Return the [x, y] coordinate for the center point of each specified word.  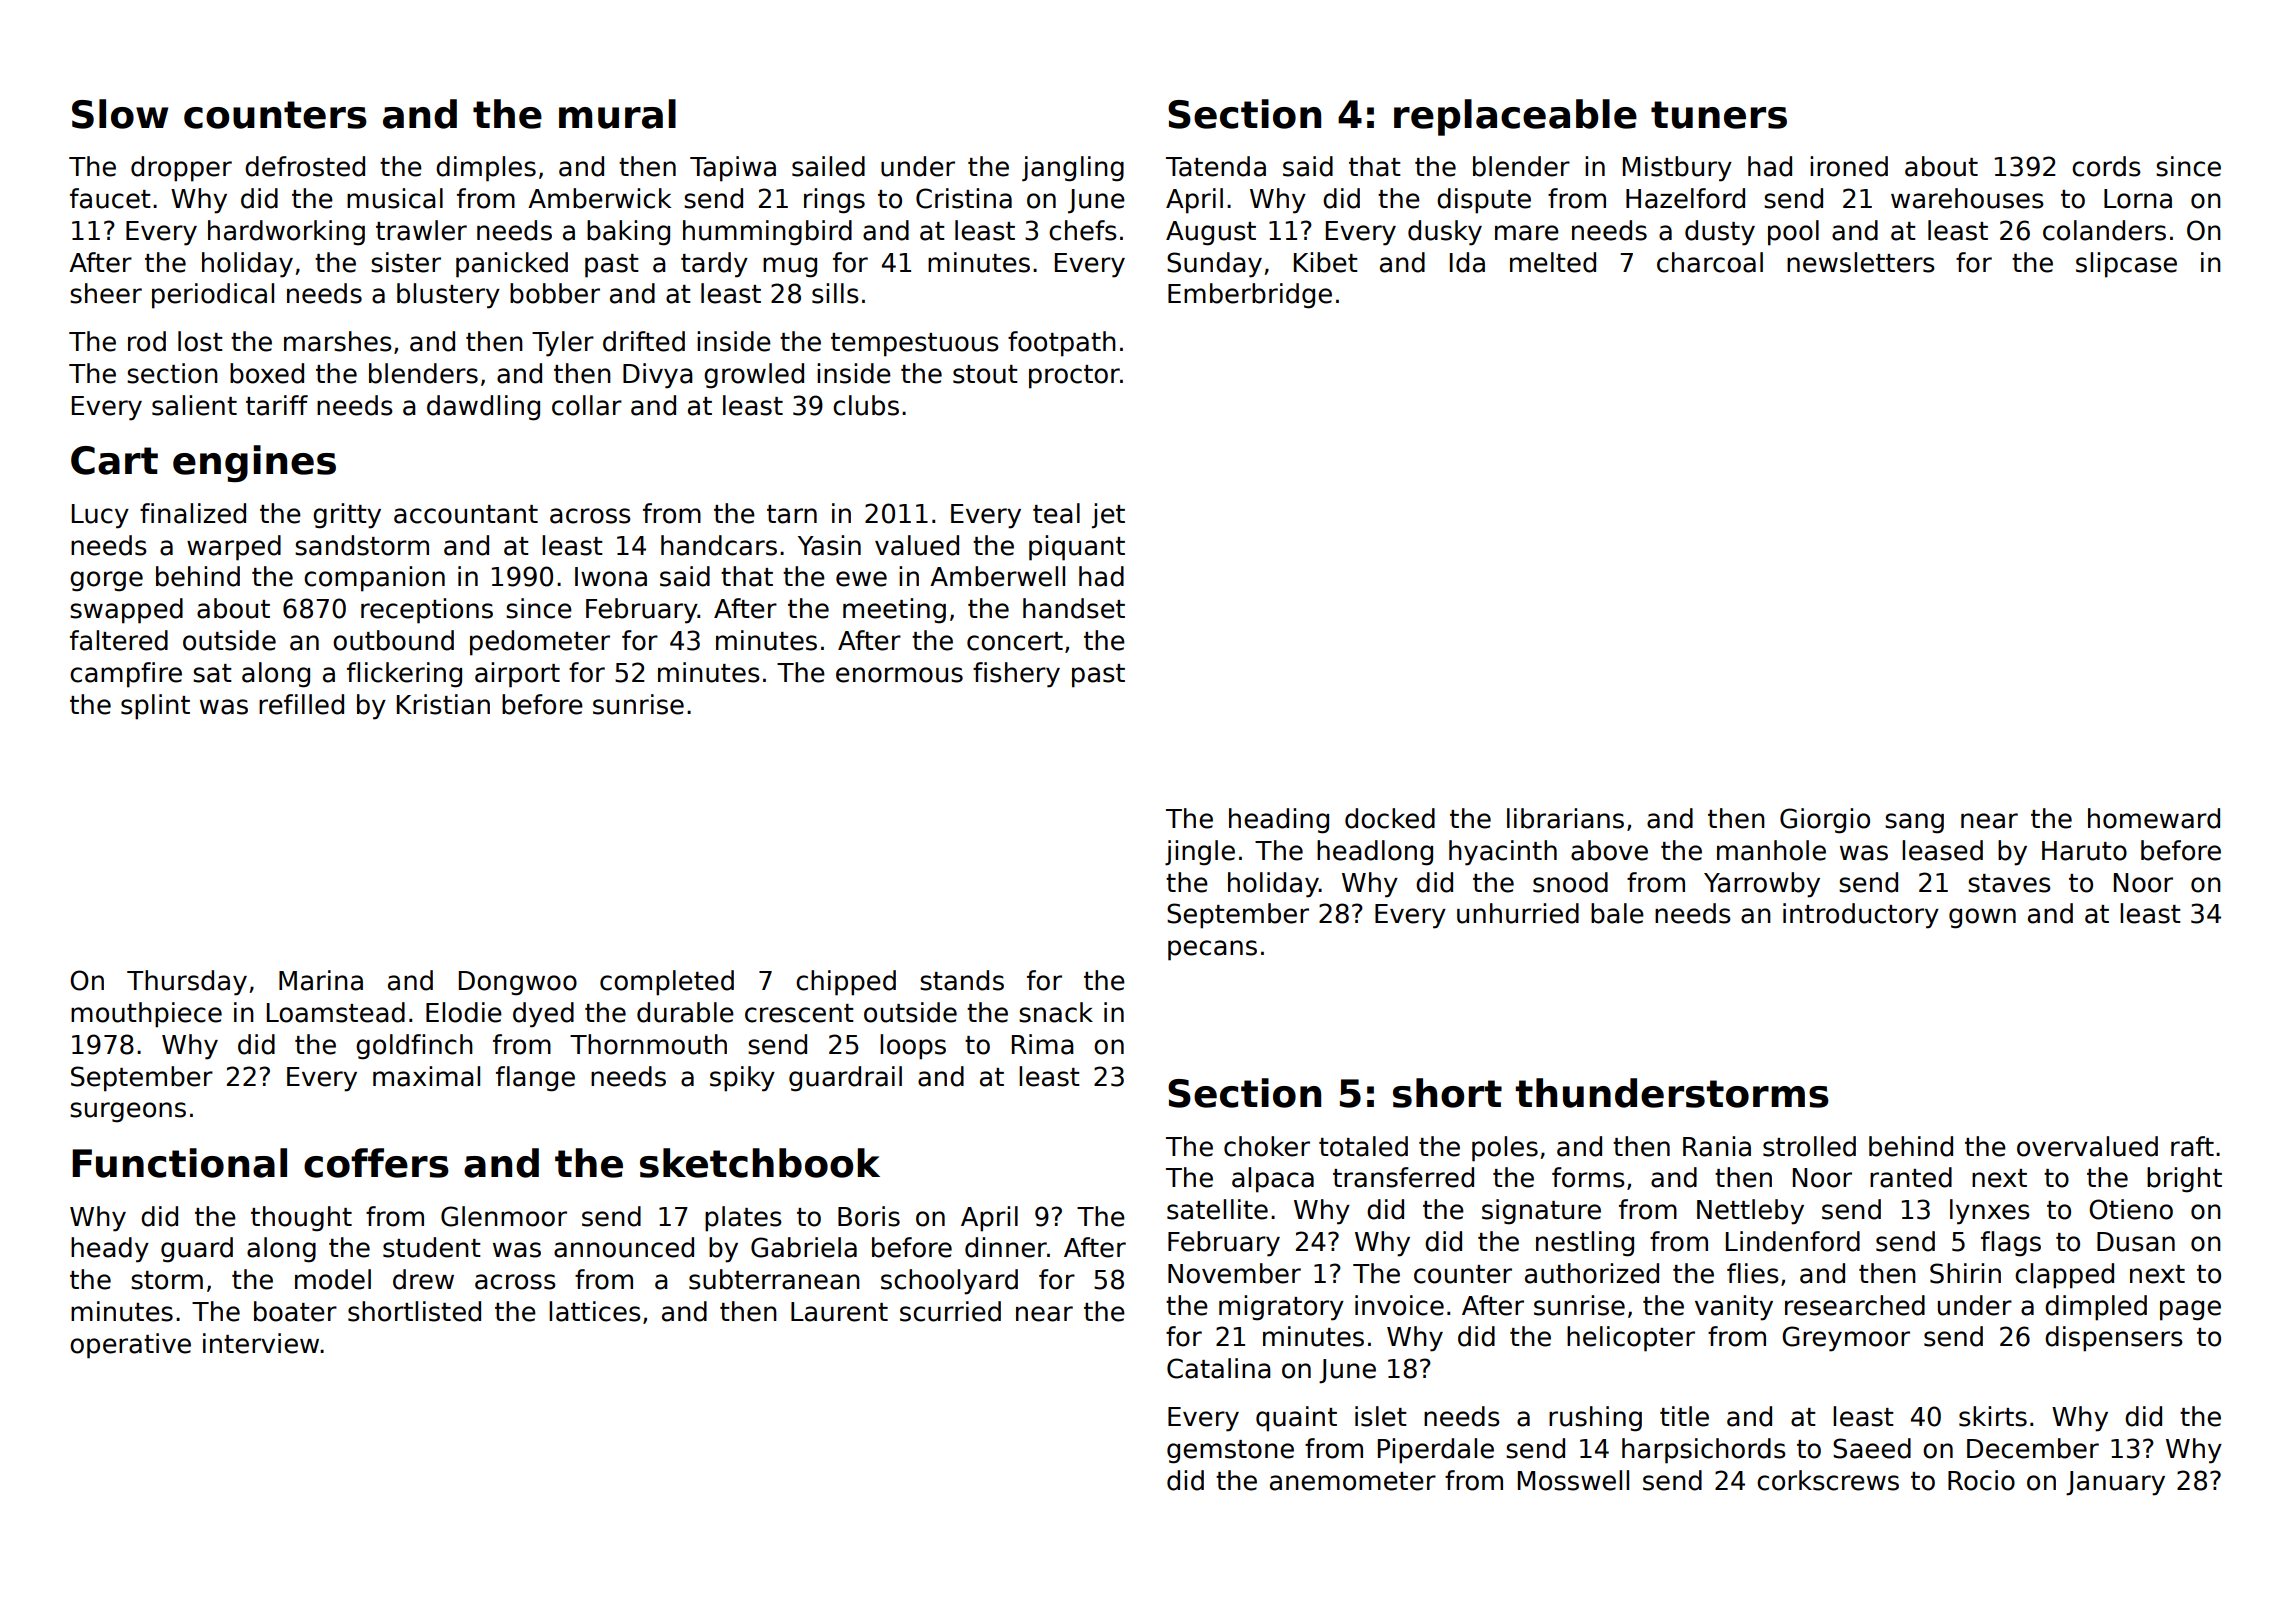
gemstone [1230, 1452]
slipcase [2126, 265]
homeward [2154, 818]
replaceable [1515, 117]
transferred [1403, 1177]
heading [1279, 821]
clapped [2064, 1276]
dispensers [2114, 1339]
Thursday [187, 983]
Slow [120, 114]
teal [1056, 513]
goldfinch [414, 1047]
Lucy [100, 516]
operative [130, 1346]
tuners [1719, 115]
